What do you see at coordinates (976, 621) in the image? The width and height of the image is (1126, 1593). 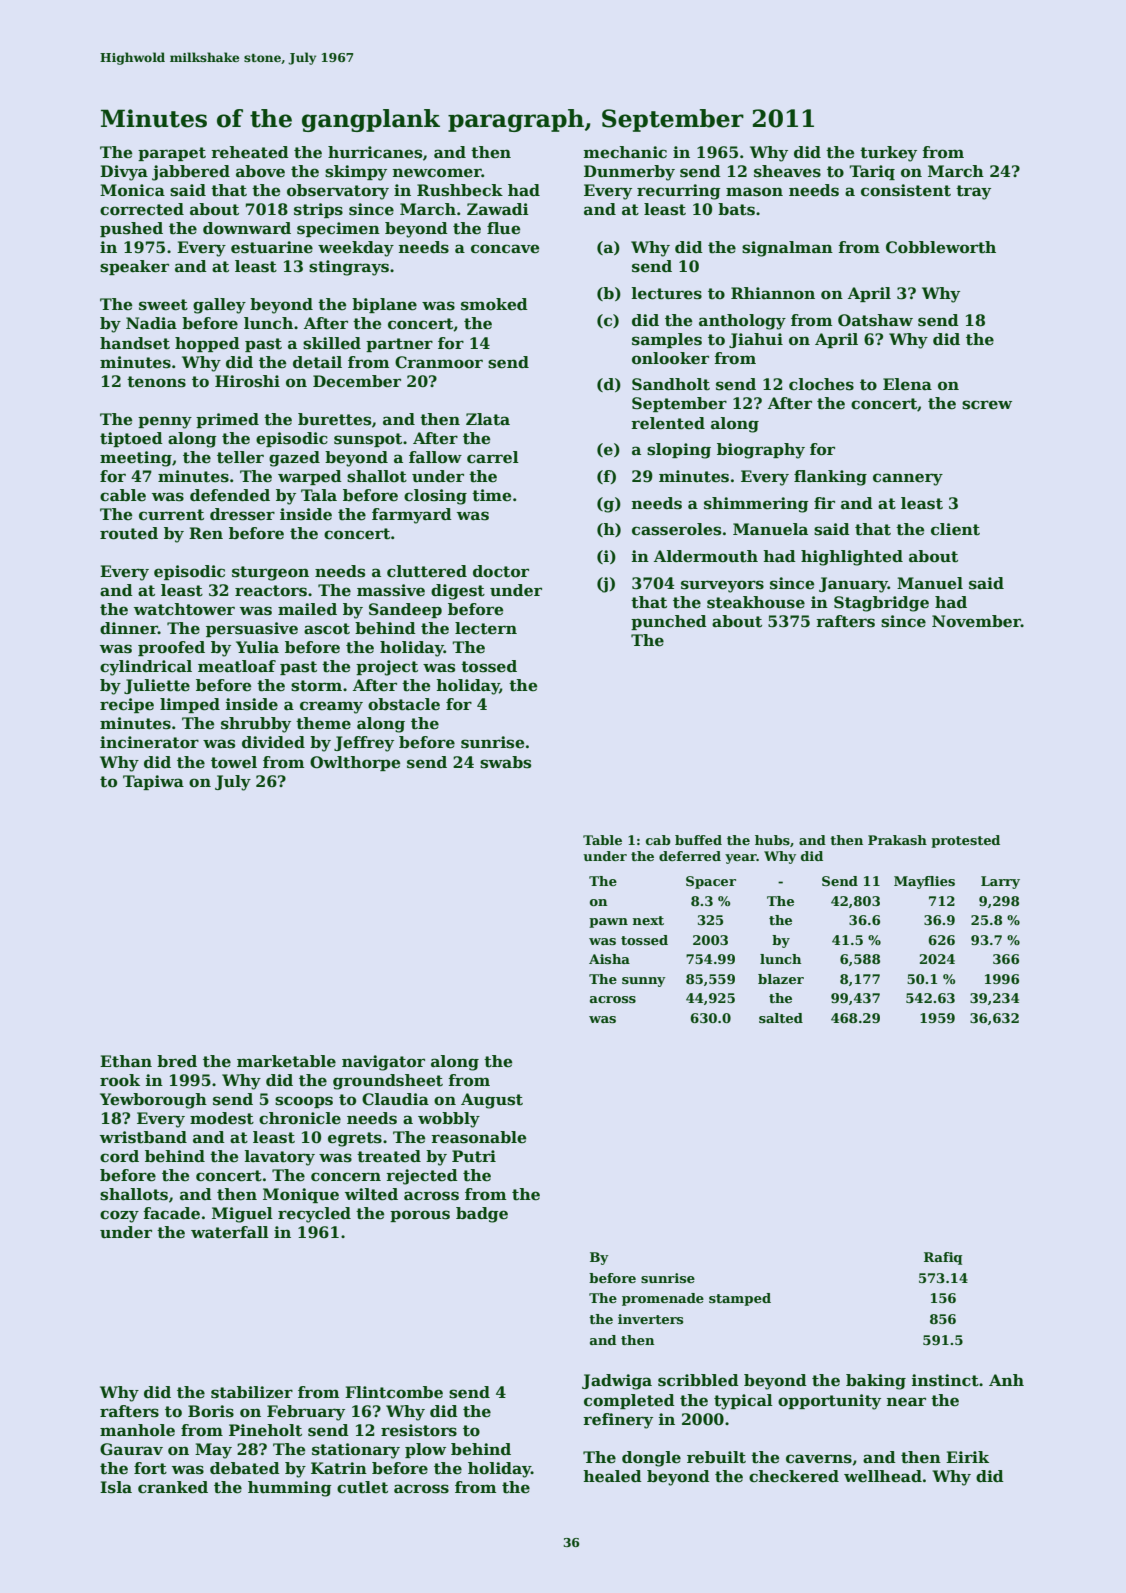 I see `November` at bounding box center [976, 621].
